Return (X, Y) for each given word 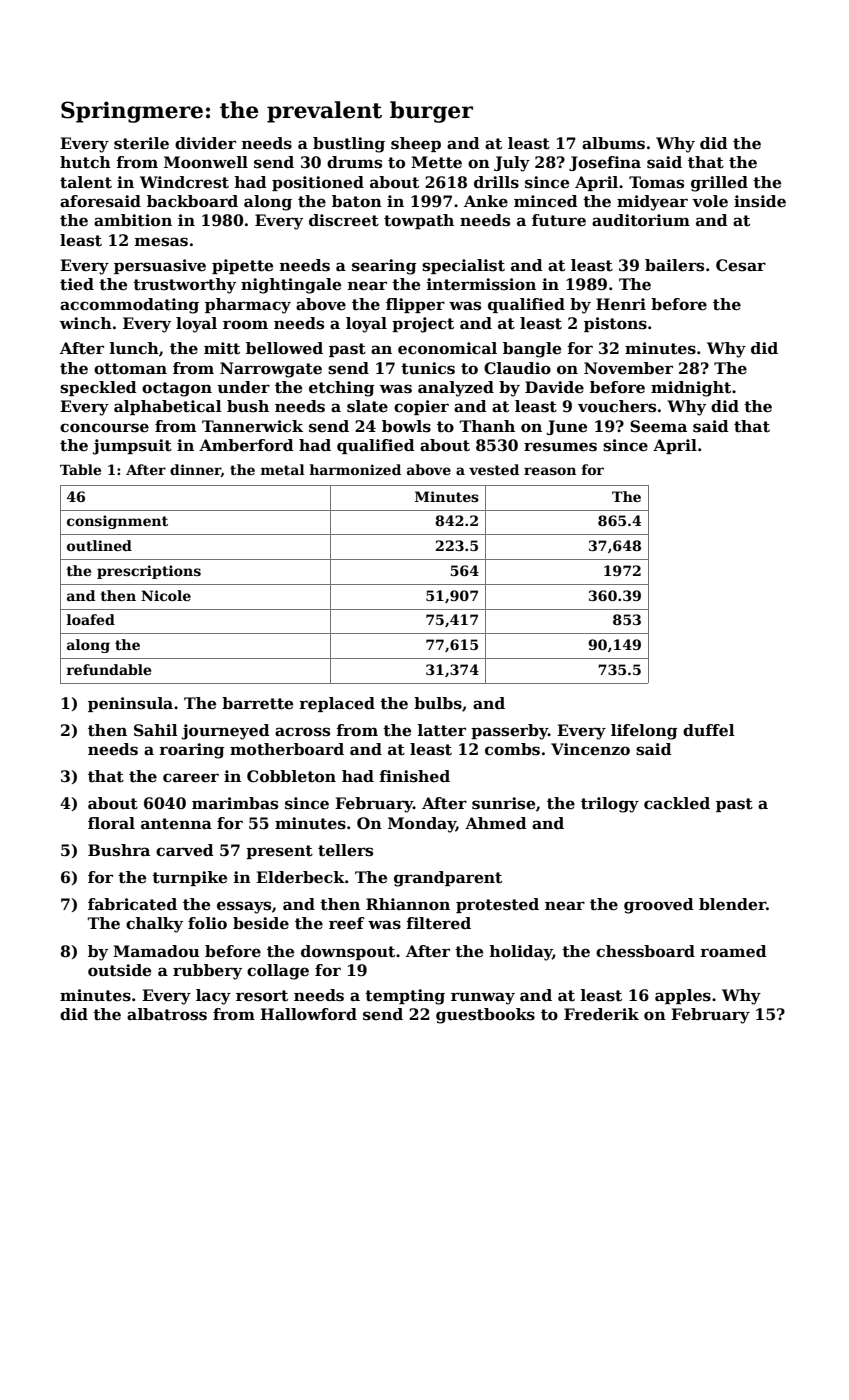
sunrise (503, 803)
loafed (91, 619)
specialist (463, 266)
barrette (257, 703)
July (512, 164)
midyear (652, 203)
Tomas (656, 182)
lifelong (644, 732)
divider (205, 143)
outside (119, 970)
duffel (709, 730)
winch (86, 323)
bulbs (438, 703)
